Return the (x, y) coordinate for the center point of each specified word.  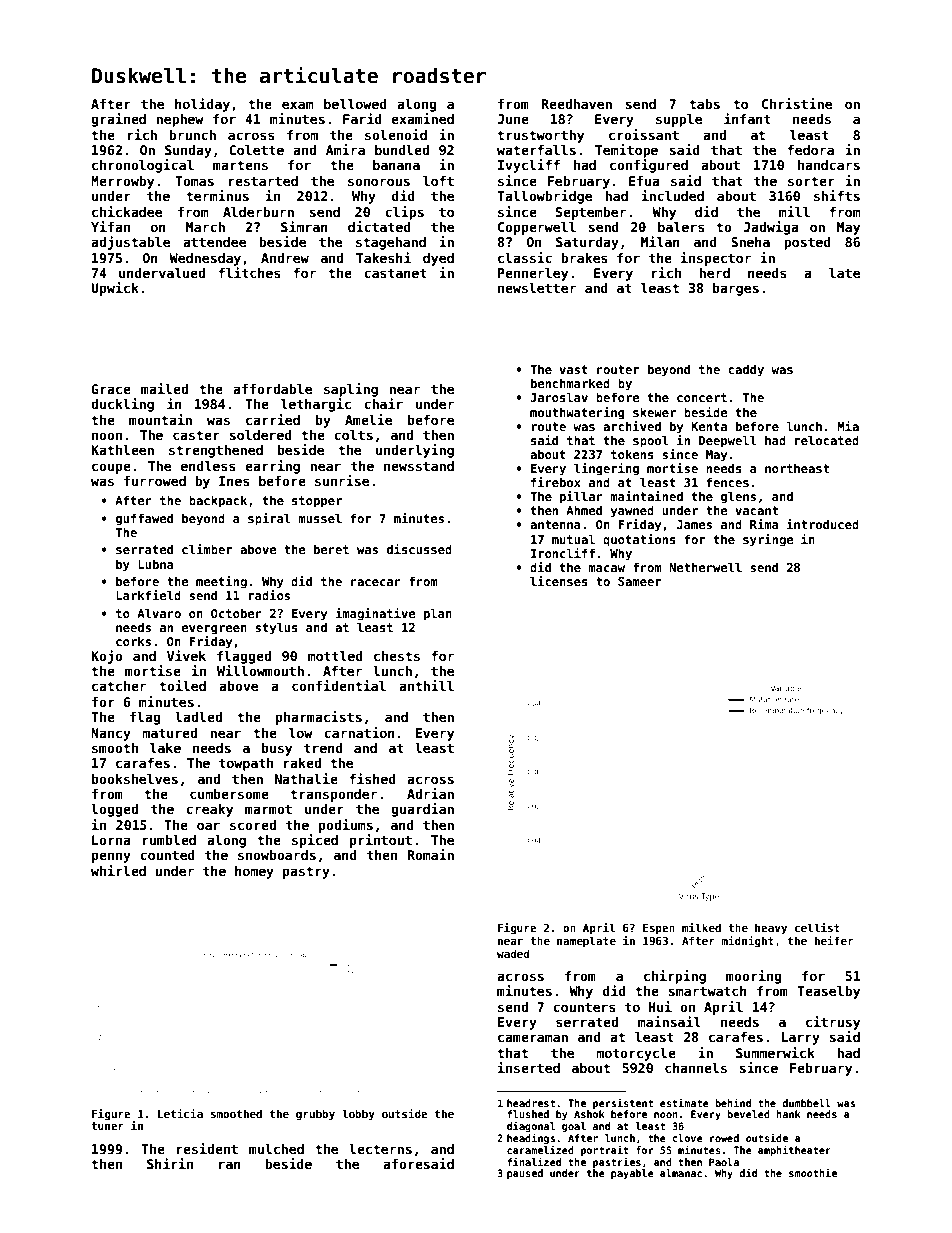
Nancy (111, 734)
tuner (107, 1126)
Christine (797, 103)
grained (118, 120)
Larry (800, 1038)
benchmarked (570, 383)
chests (397, 656)
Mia (848, 426)
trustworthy (540, 136)
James (694, 524)
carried (273, 419)
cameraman (533, 1038)
